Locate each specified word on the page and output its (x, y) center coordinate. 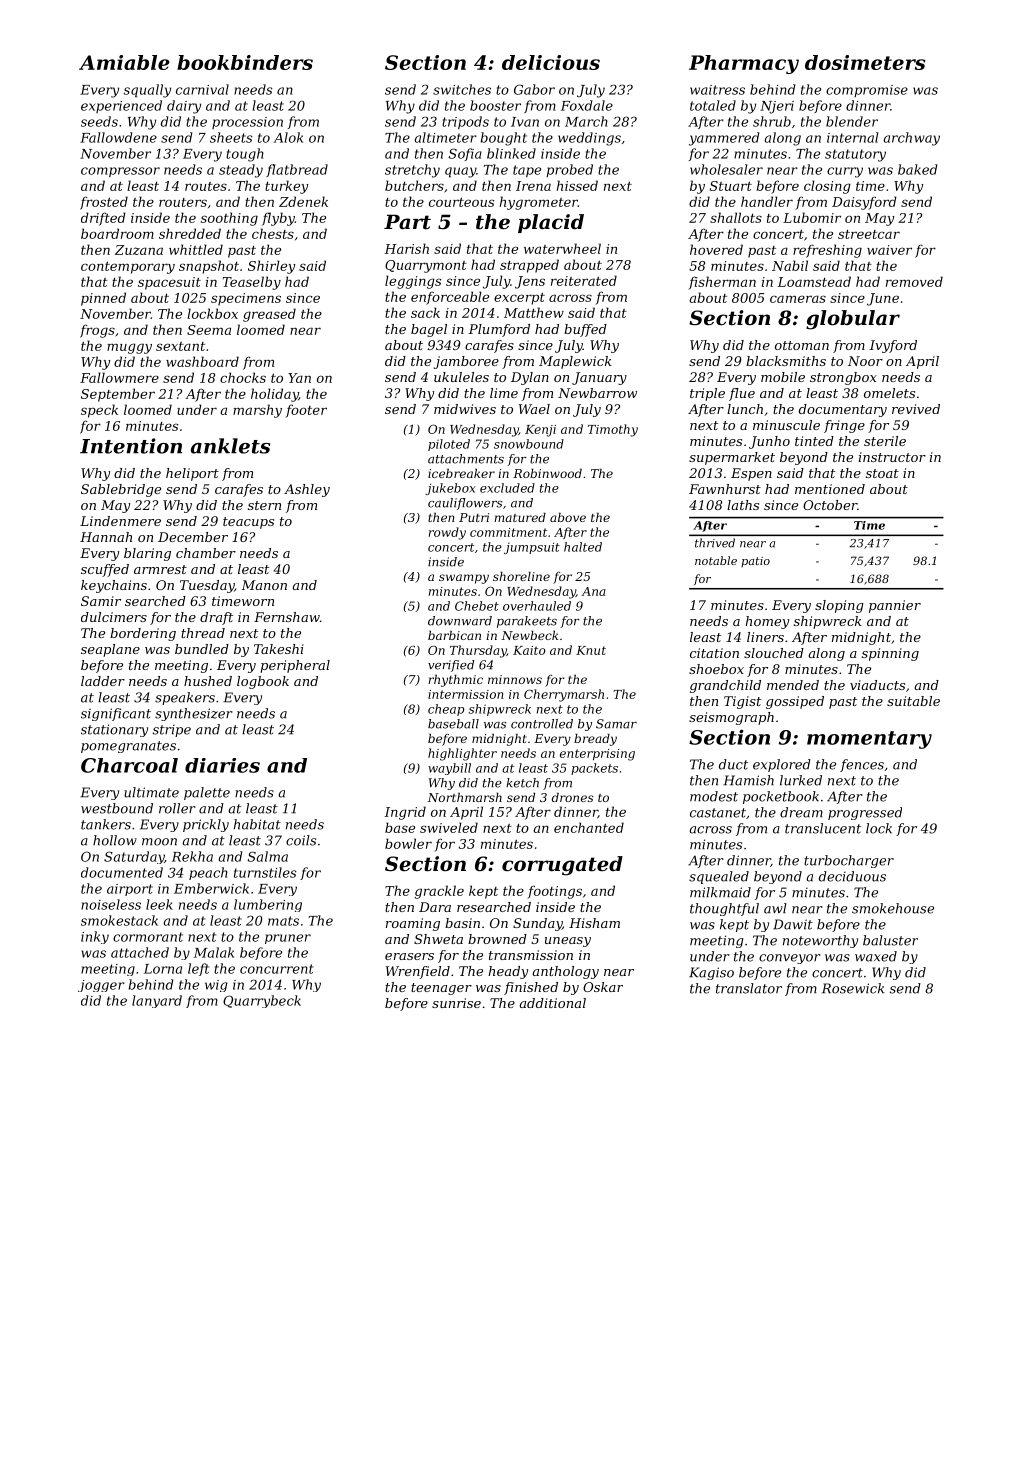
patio (755, 562)
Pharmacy (744, 64)
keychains (114, 586)
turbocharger (849, 861)
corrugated (562, 866)
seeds (99, 121)
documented (122, 872)
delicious (551, 62)
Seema (209, 330)
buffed (585, 330)
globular (853, 320)
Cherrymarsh (564, 695)
